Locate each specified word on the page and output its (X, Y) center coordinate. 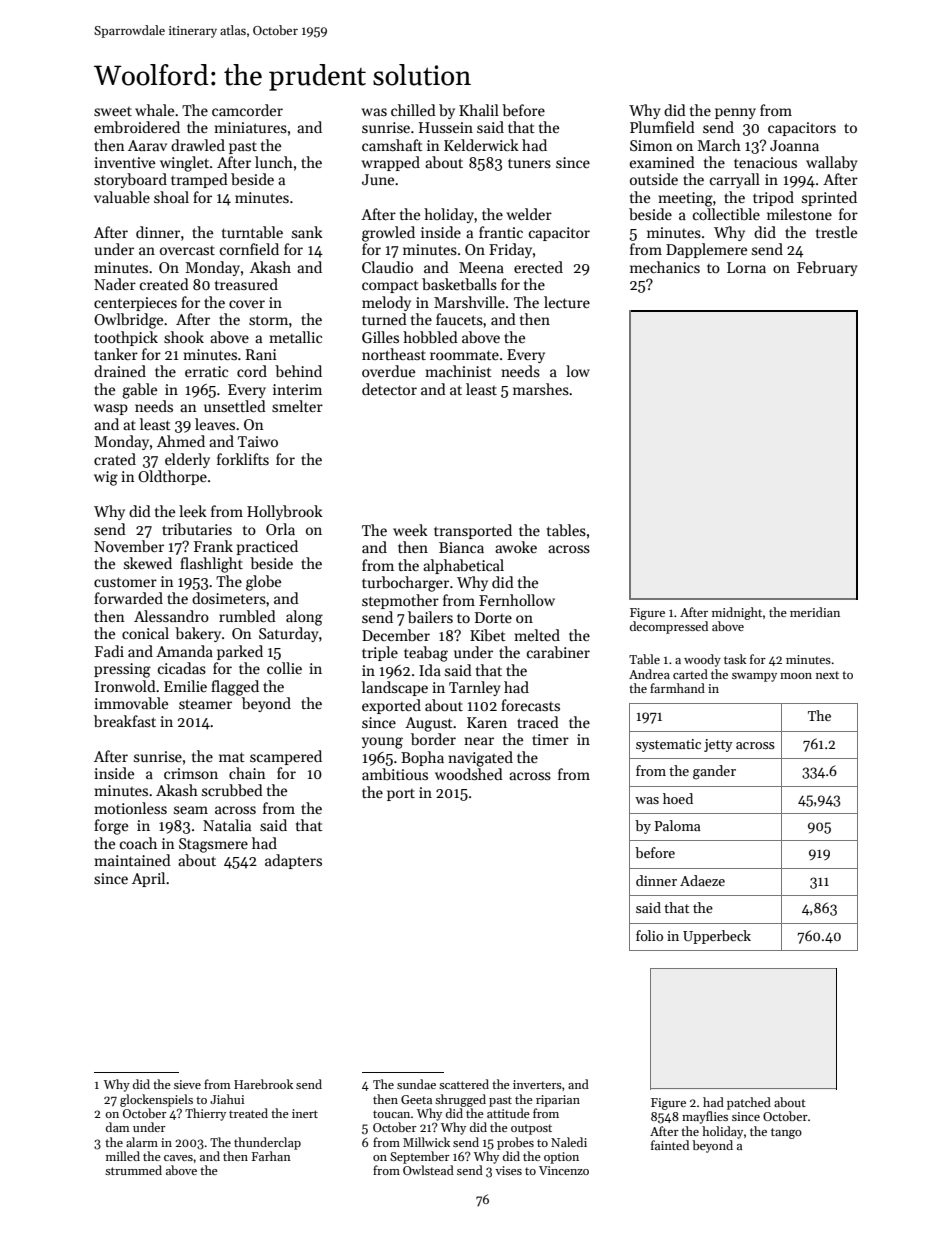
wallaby (832, 163)
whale (154, 110)
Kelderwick (481, 145)
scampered (286, 757)
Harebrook (263, 1084)
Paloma (677, 825)
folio (649, 935)
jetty (718, 745)
